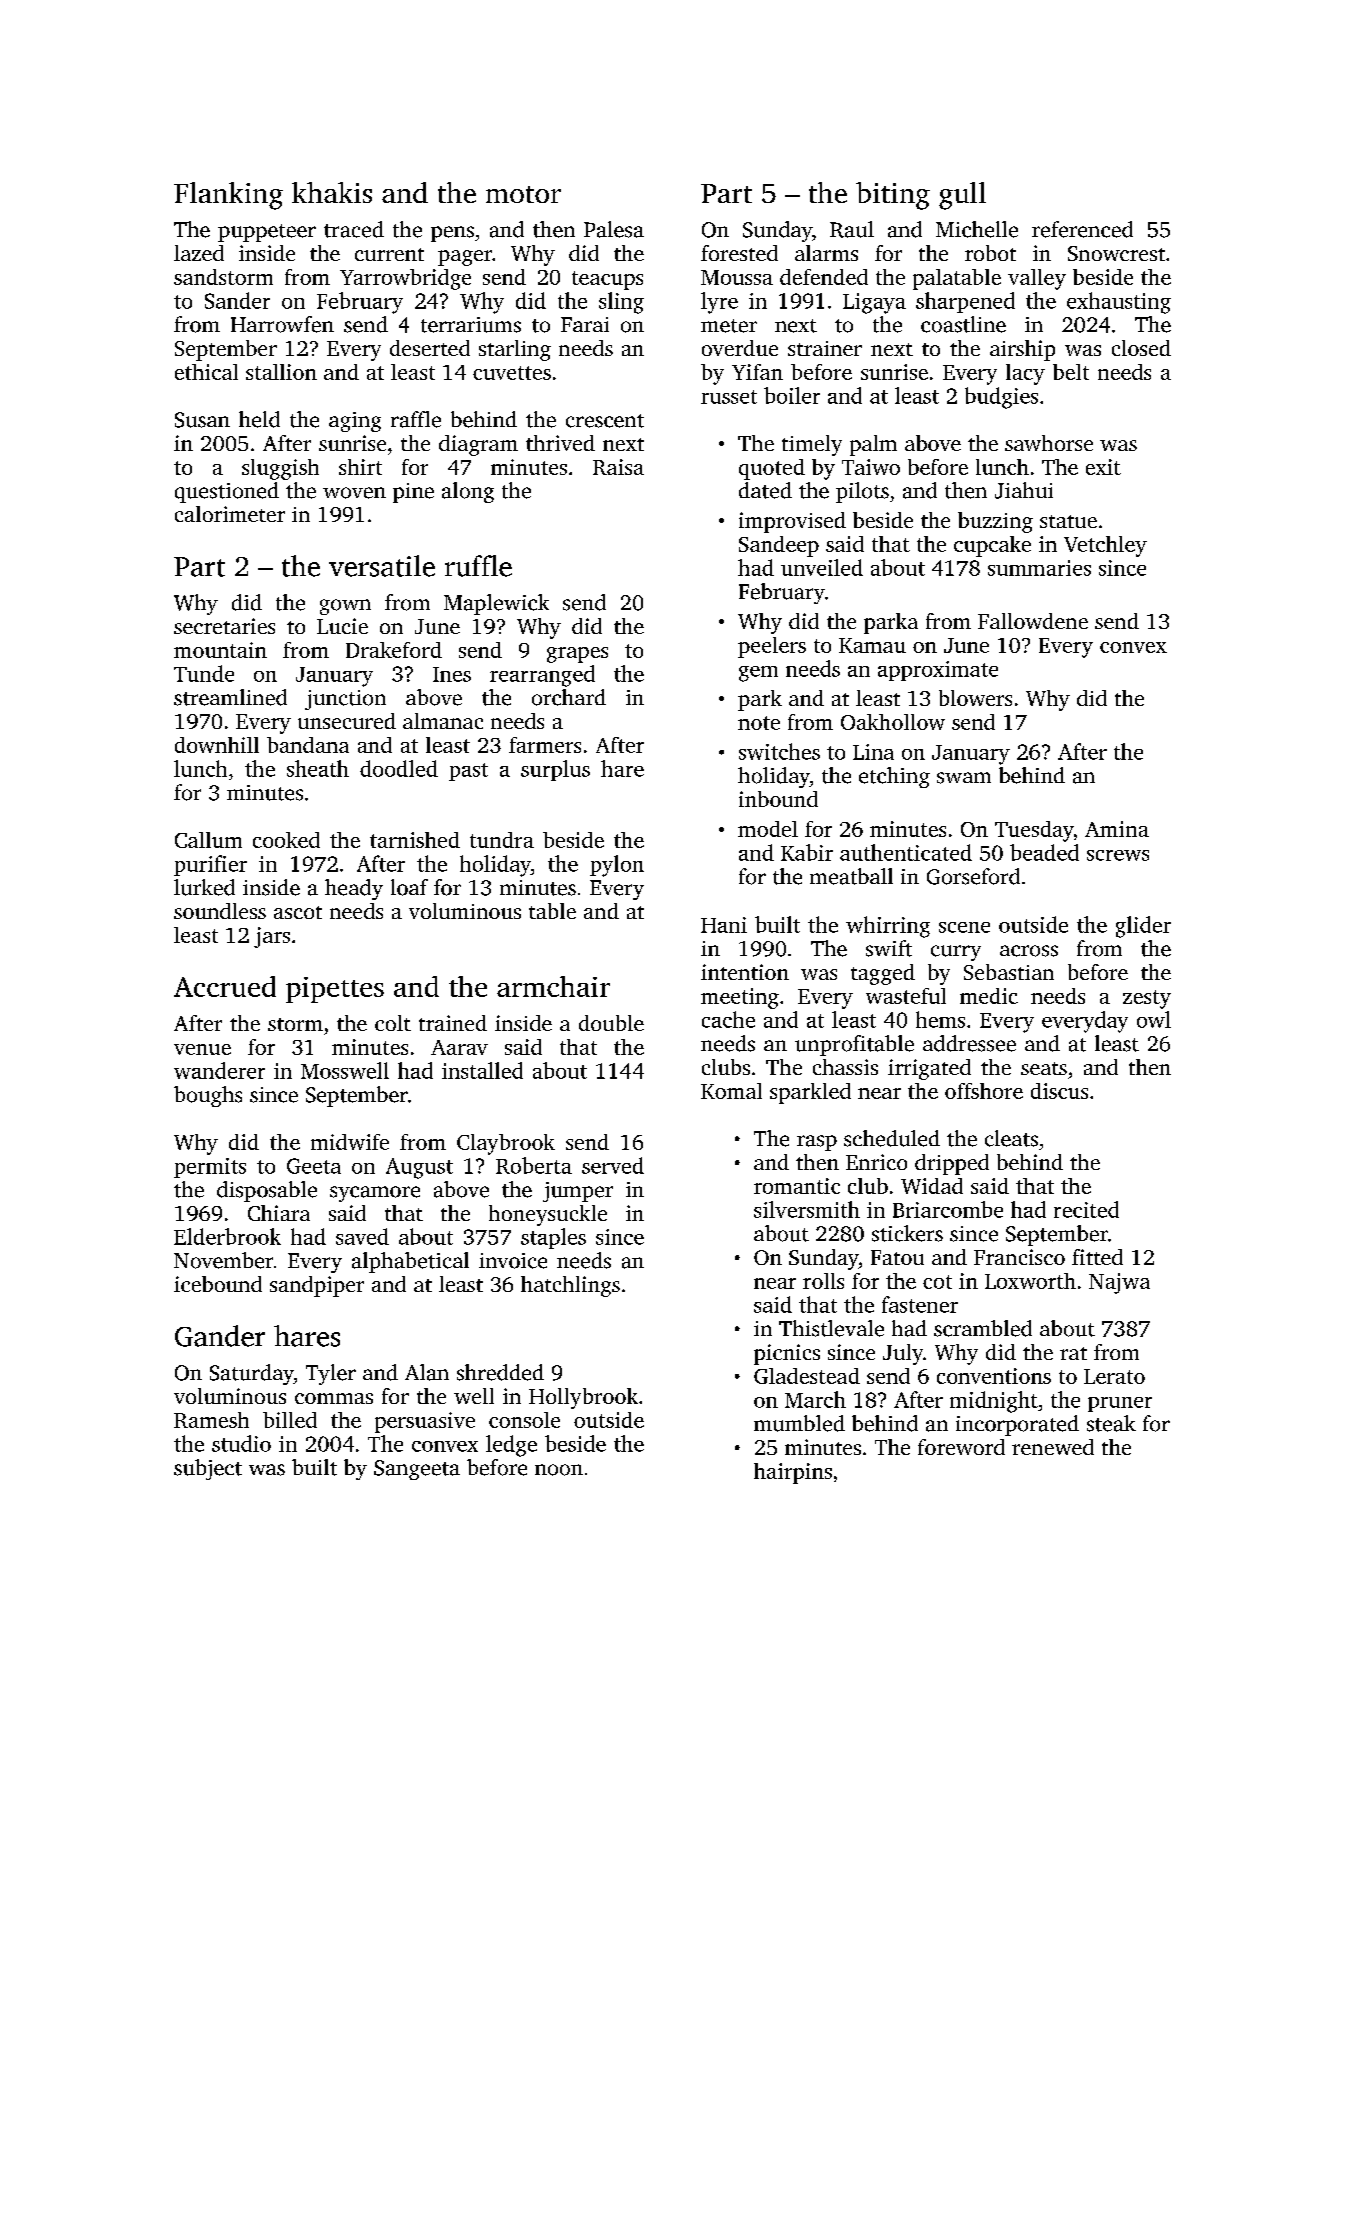 Image resolution: width=1345 pixels, height=2216 pixels. Describe the element at coordinates (512, 373) in the screenshot. I see `cuvettes` at that location.
